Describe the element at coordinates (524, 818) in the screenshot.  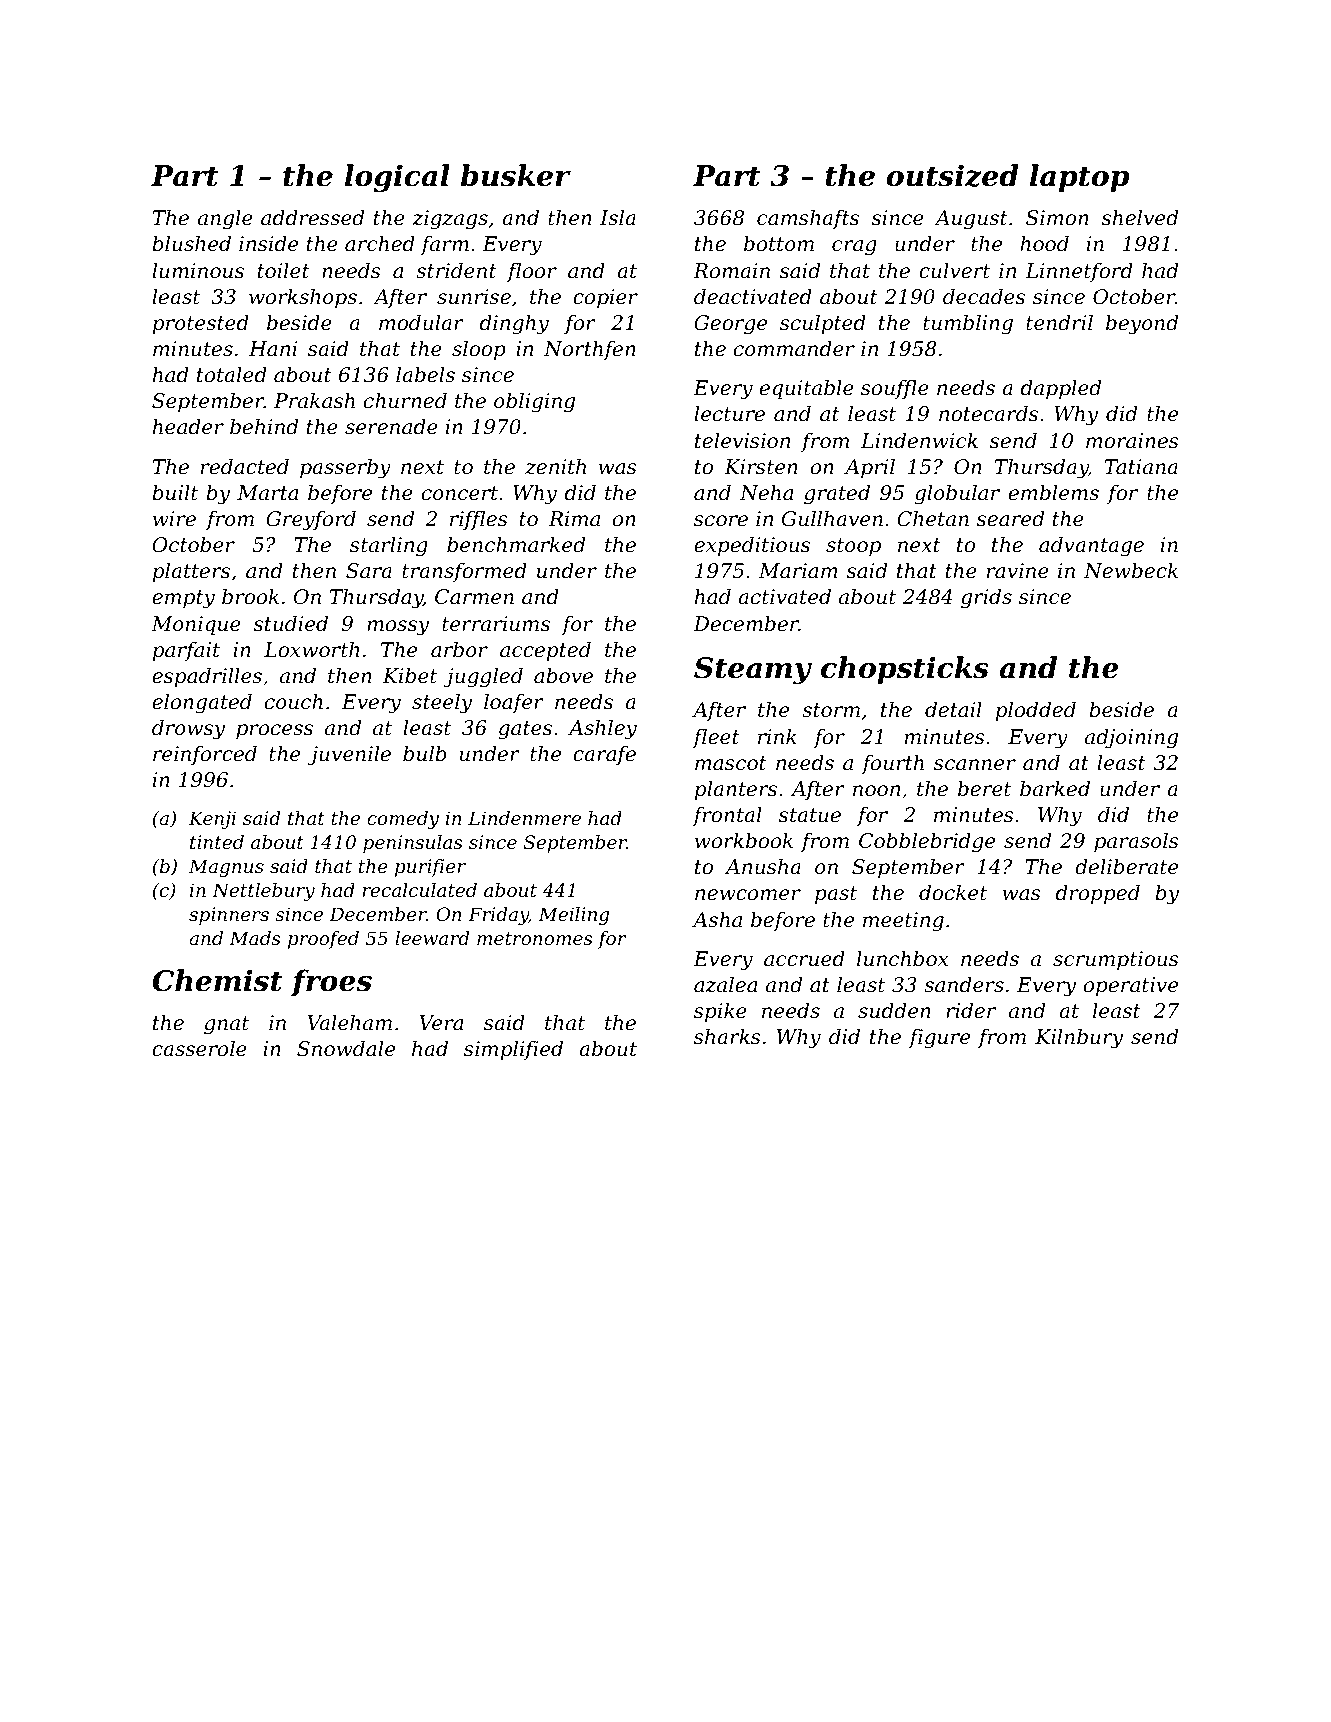
I see `Lindenmere` at that location.
